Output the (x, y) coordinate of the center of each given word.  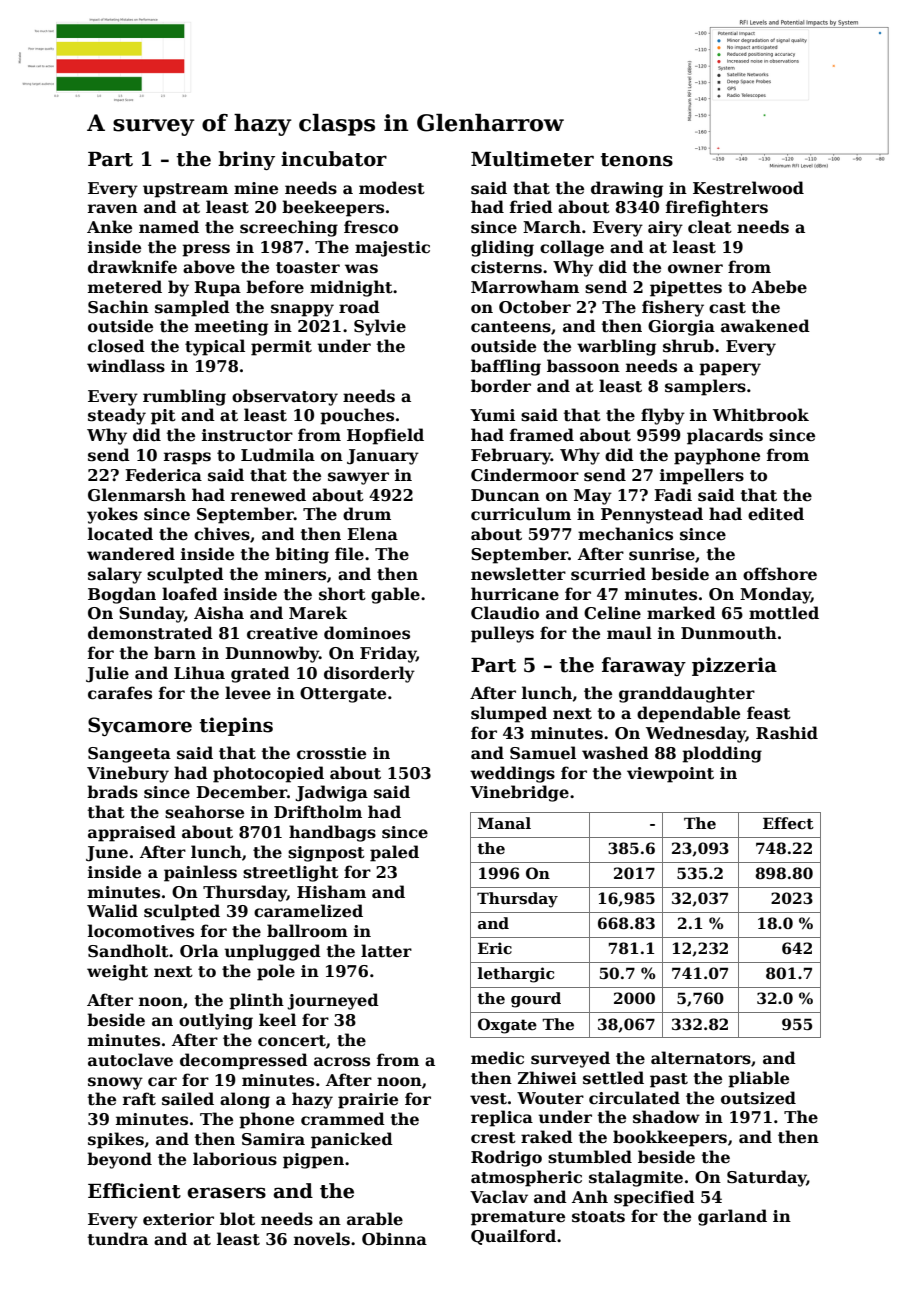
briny (246, 160)
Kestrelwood (748, 188)
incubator (334, 159)
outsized (758, 1098)
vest (488, 1099)
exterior (178, 1219)
